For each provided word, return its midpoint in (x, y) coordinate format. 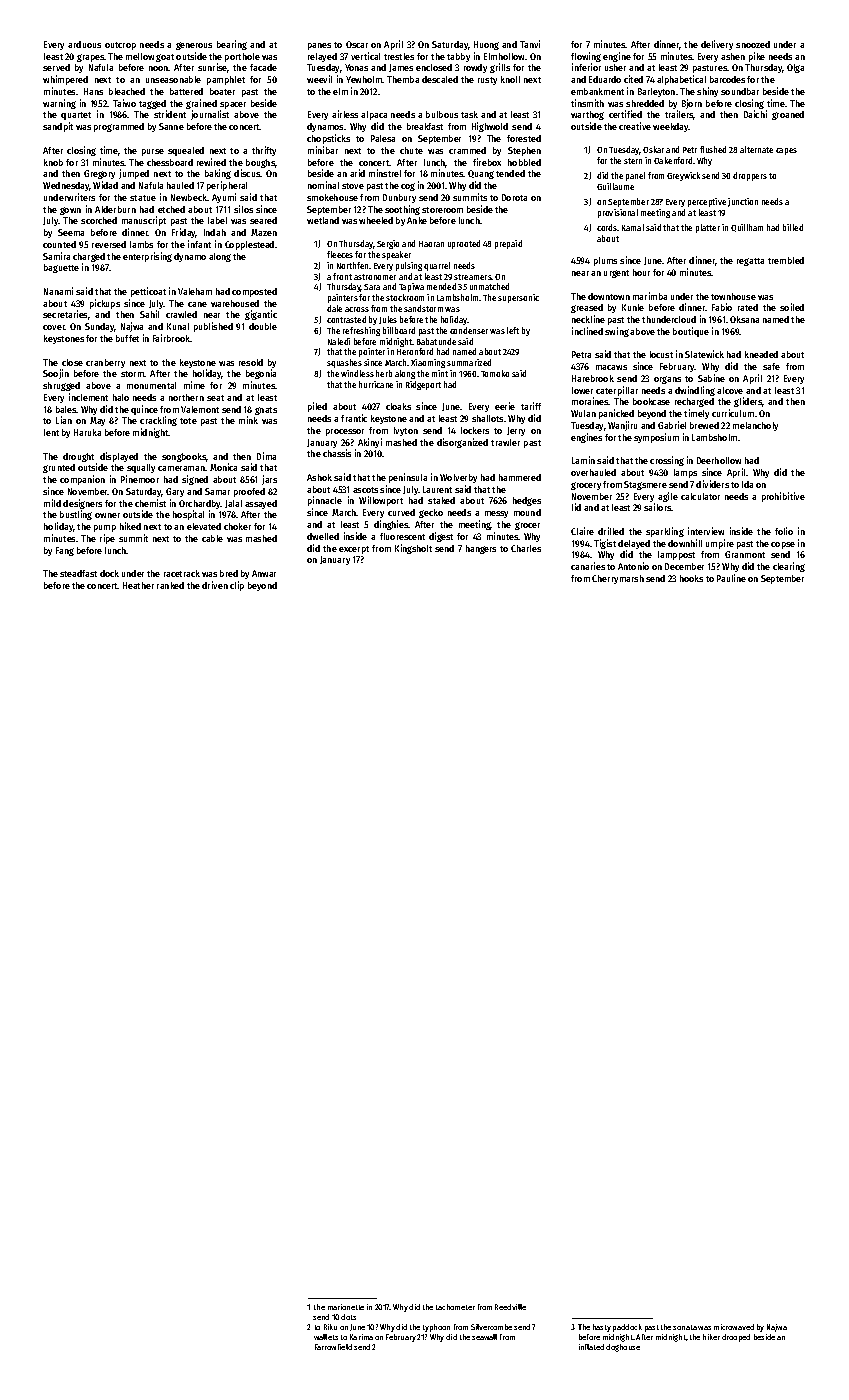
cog (408, 187)
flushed (713, 149)
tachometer (455, 1307)
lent (51, 432)
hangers (481, 549)
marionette (346, 1307)
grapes (90, 58)
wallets (326, 1337)
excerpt (354, 550)
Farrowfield (333, 1347)
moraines (590, 401)
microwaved (734, 1327)
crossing (667, 461)
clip (237, 586)
